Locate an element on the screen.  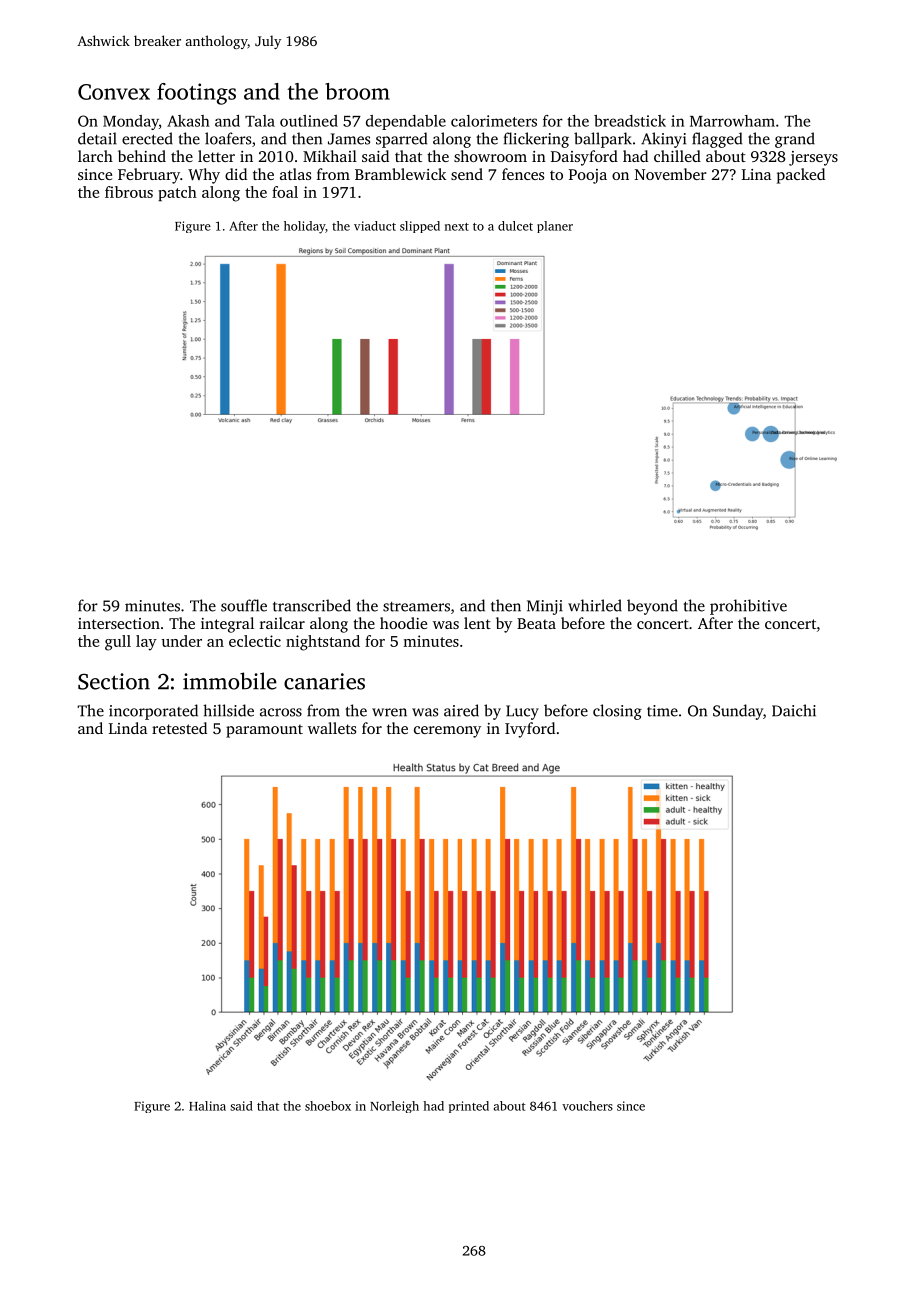
integral is located at coordinates (227, 625).
